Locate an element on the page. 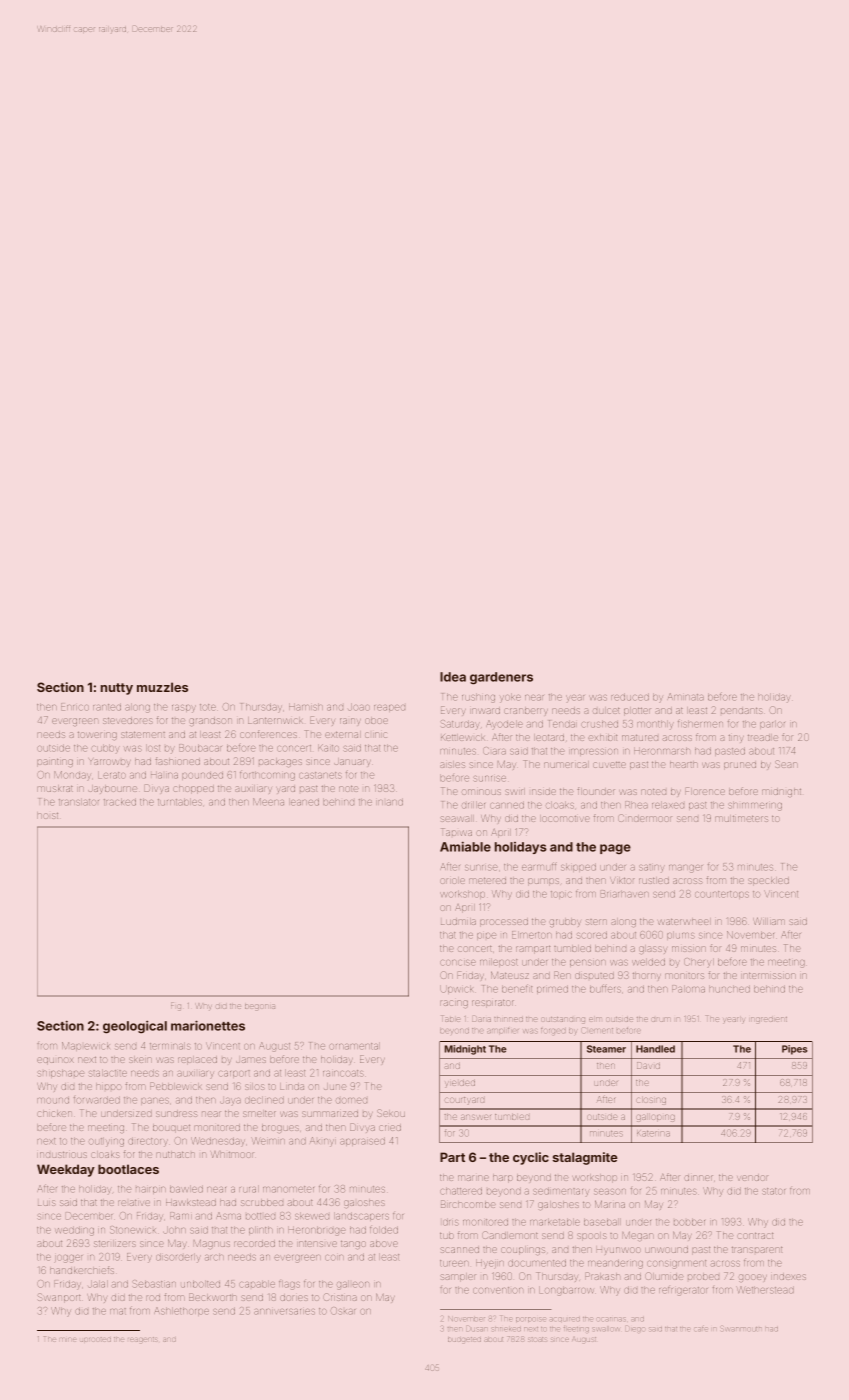  Candlemont is located at coordinates (510, 1235).
